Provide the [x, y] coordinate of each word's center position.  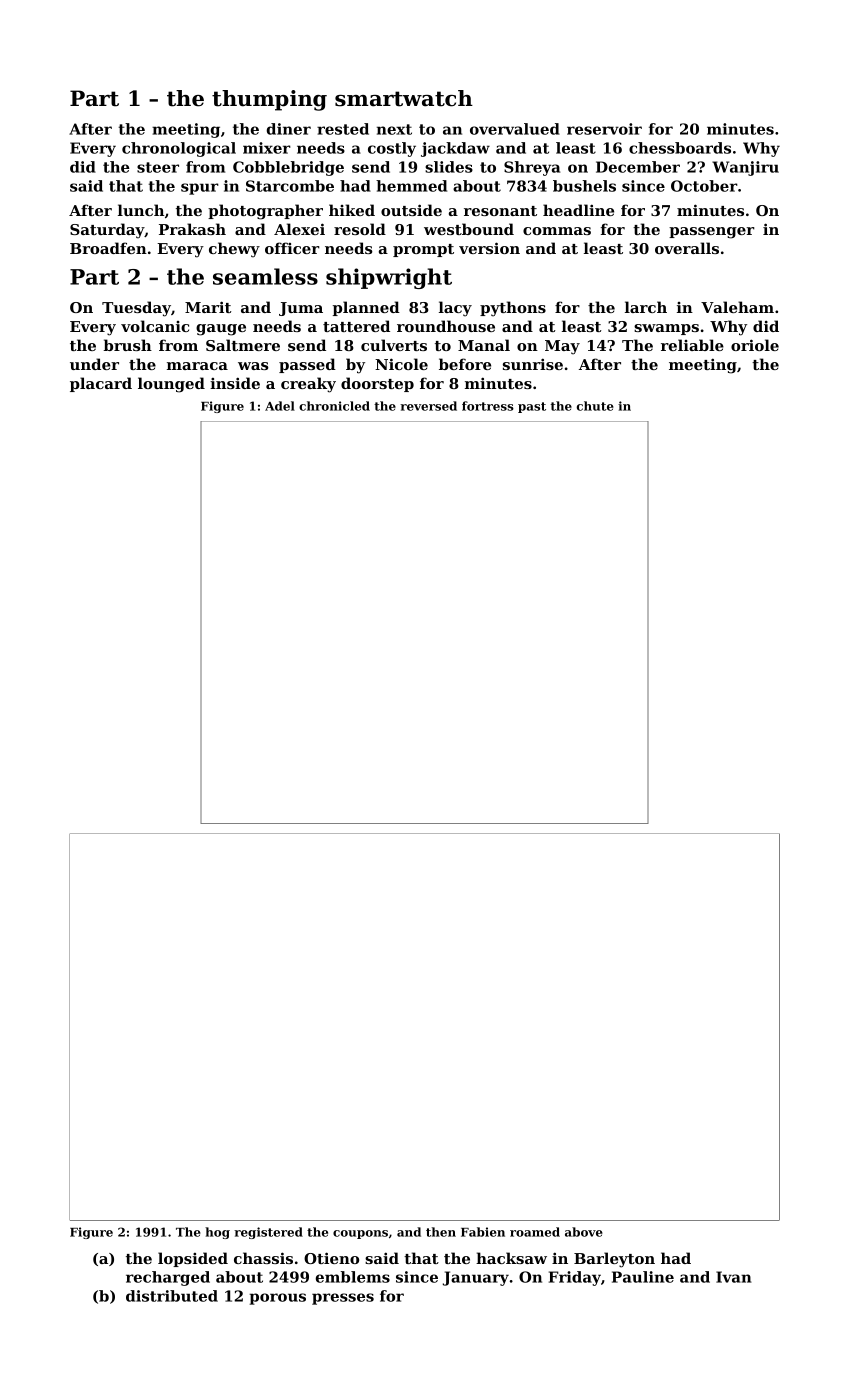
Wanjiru [745, 168]
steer [158, 167]
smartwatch [404, 98]
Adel [280, 406]
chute [595, 406]
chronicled [334, 406]
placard [101, 384]
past [532, 407]
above [584, 1232]
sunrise [533, 364]
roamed [535, 1232]
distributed [172, 1296]
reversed [428, 406]
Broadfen [108, 248]
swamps [666, 329]
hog [217, 1233]
